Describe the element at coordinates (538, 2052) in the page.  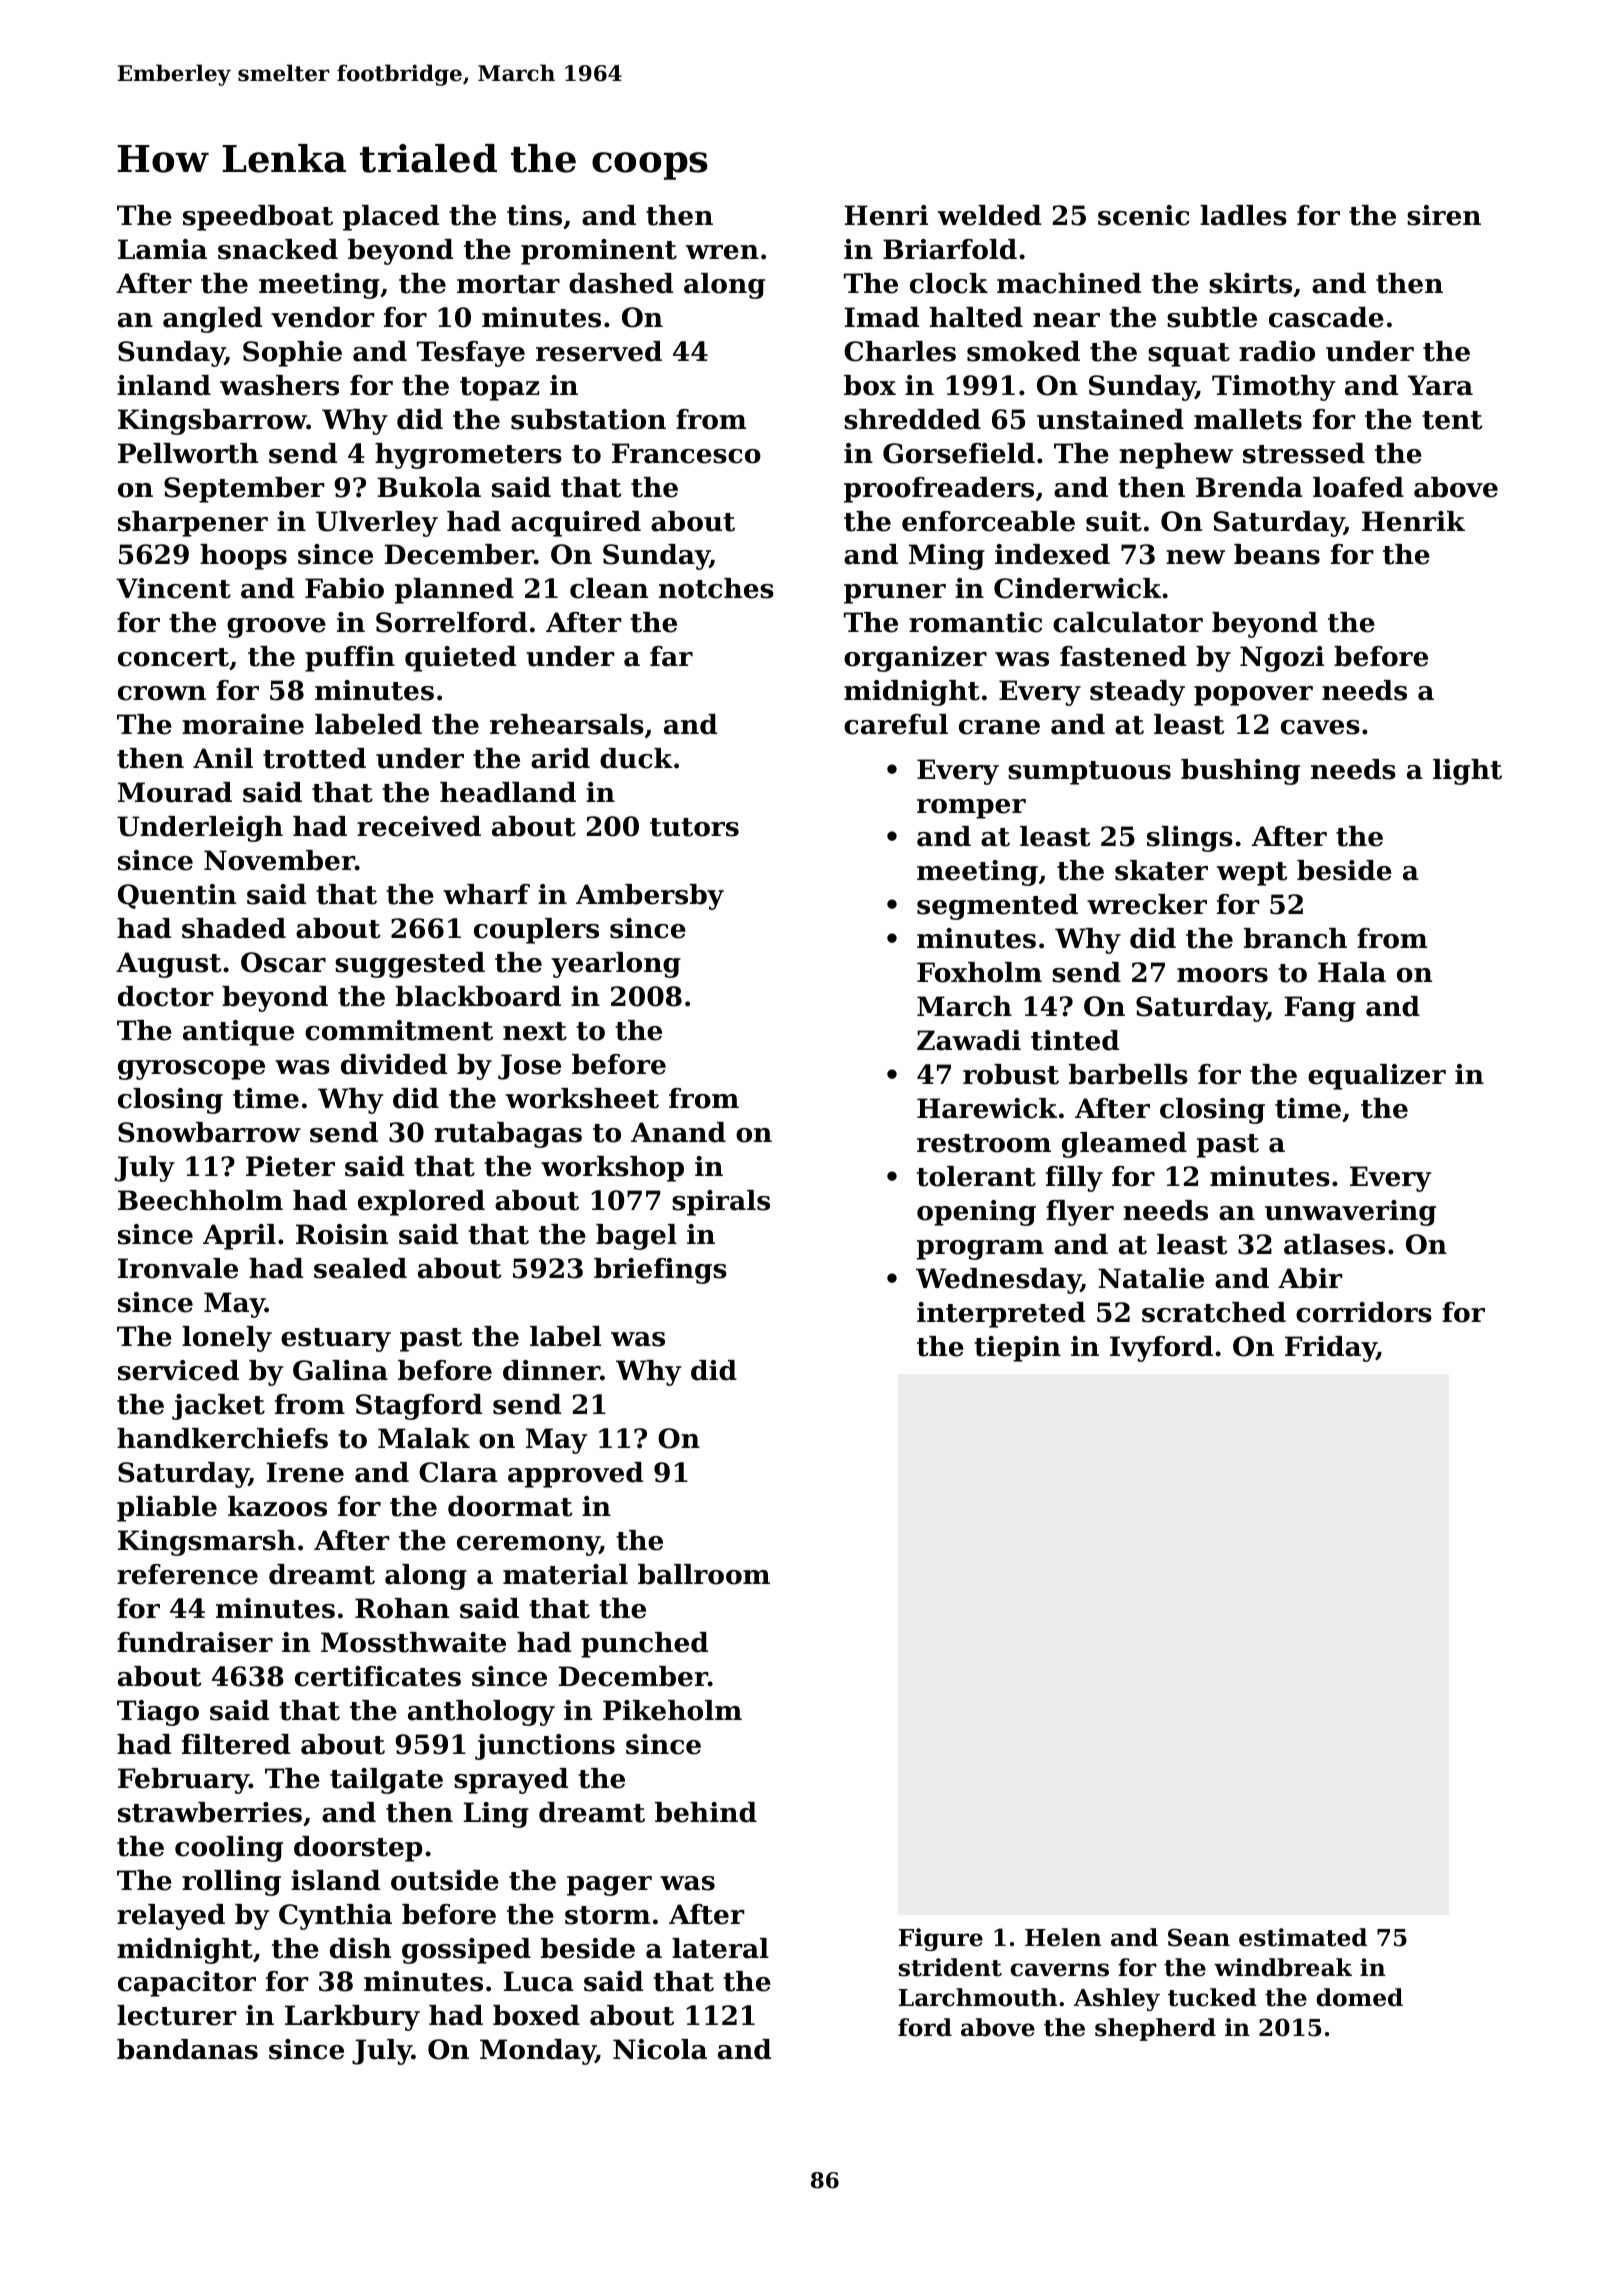
I see `Monday` at that location.
